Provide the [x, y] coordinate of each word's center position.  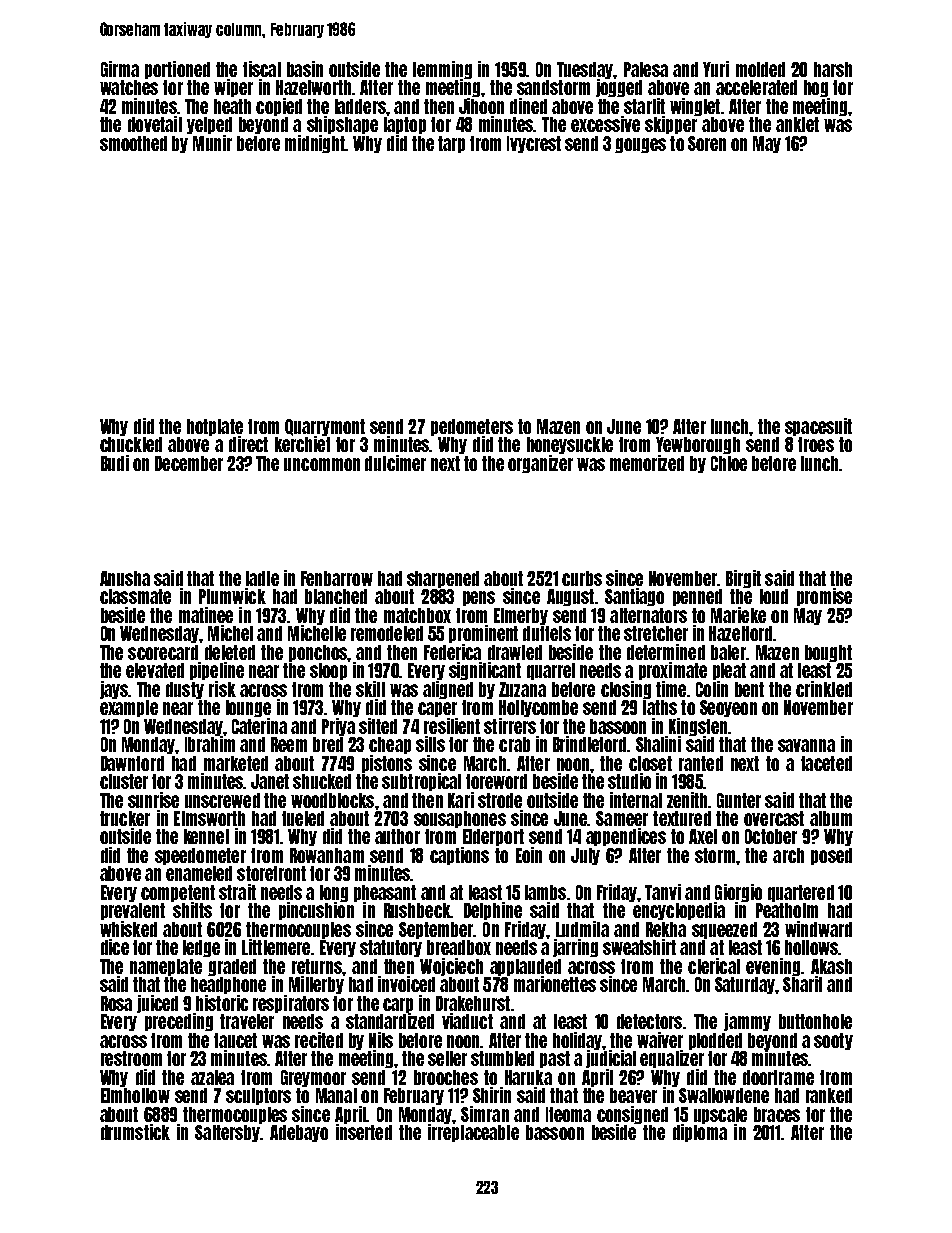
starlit [644, 106]
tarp [451, 144]
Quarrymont [325, 427]
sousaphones [460, 819]
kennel [206, 836]
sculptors [258, 1096]
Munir [212, 143]
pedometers [472, 427]
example [129, 708]
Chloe [729, 463]
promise [824, 597]
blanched [336, 596]
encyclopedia [679, 911]
